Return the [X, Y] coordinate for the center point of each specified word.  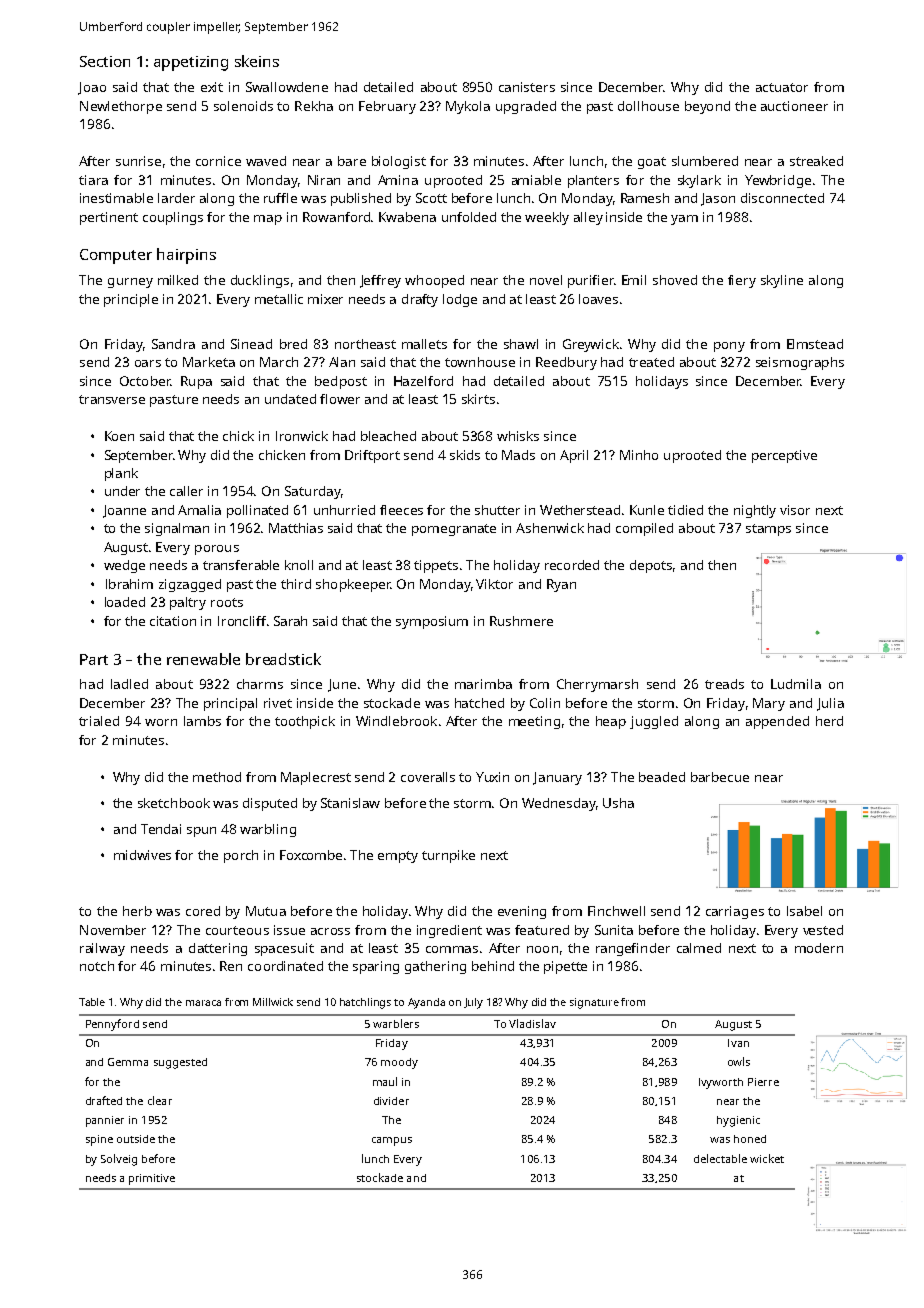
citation [173, 621]
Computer [116, 256]
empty [398, 857]
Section [105, 61]
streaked [816, 161]
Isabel [804, 911]
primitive [152, 1179]
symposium [432, 622]
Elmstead [815, 344]
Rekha [314, 106]
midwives [142, 855]
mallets [424, 344]
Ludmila [796, 684]
